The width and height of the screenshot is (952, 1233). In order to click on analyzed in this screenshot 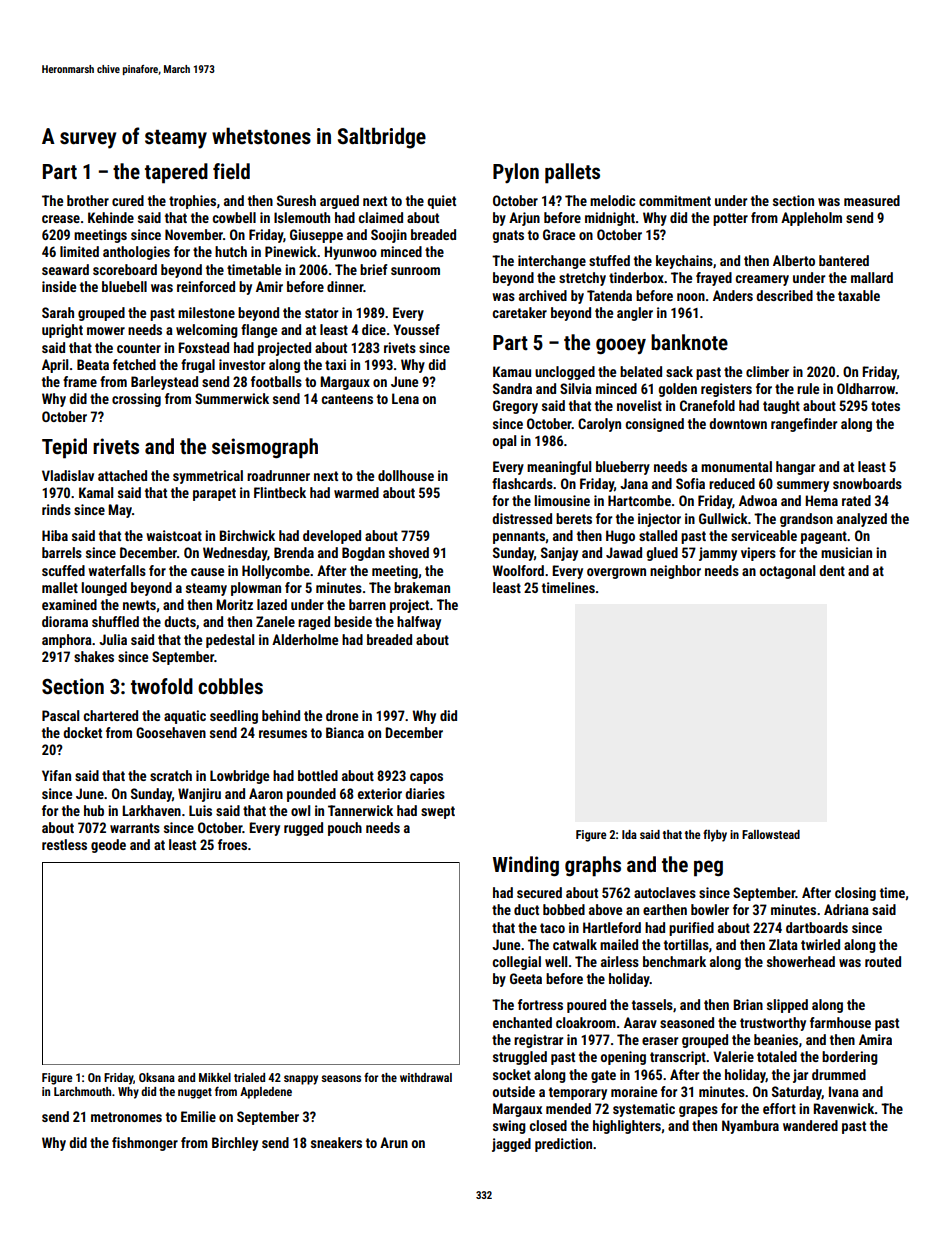, I will do `click(862, 520)`.
